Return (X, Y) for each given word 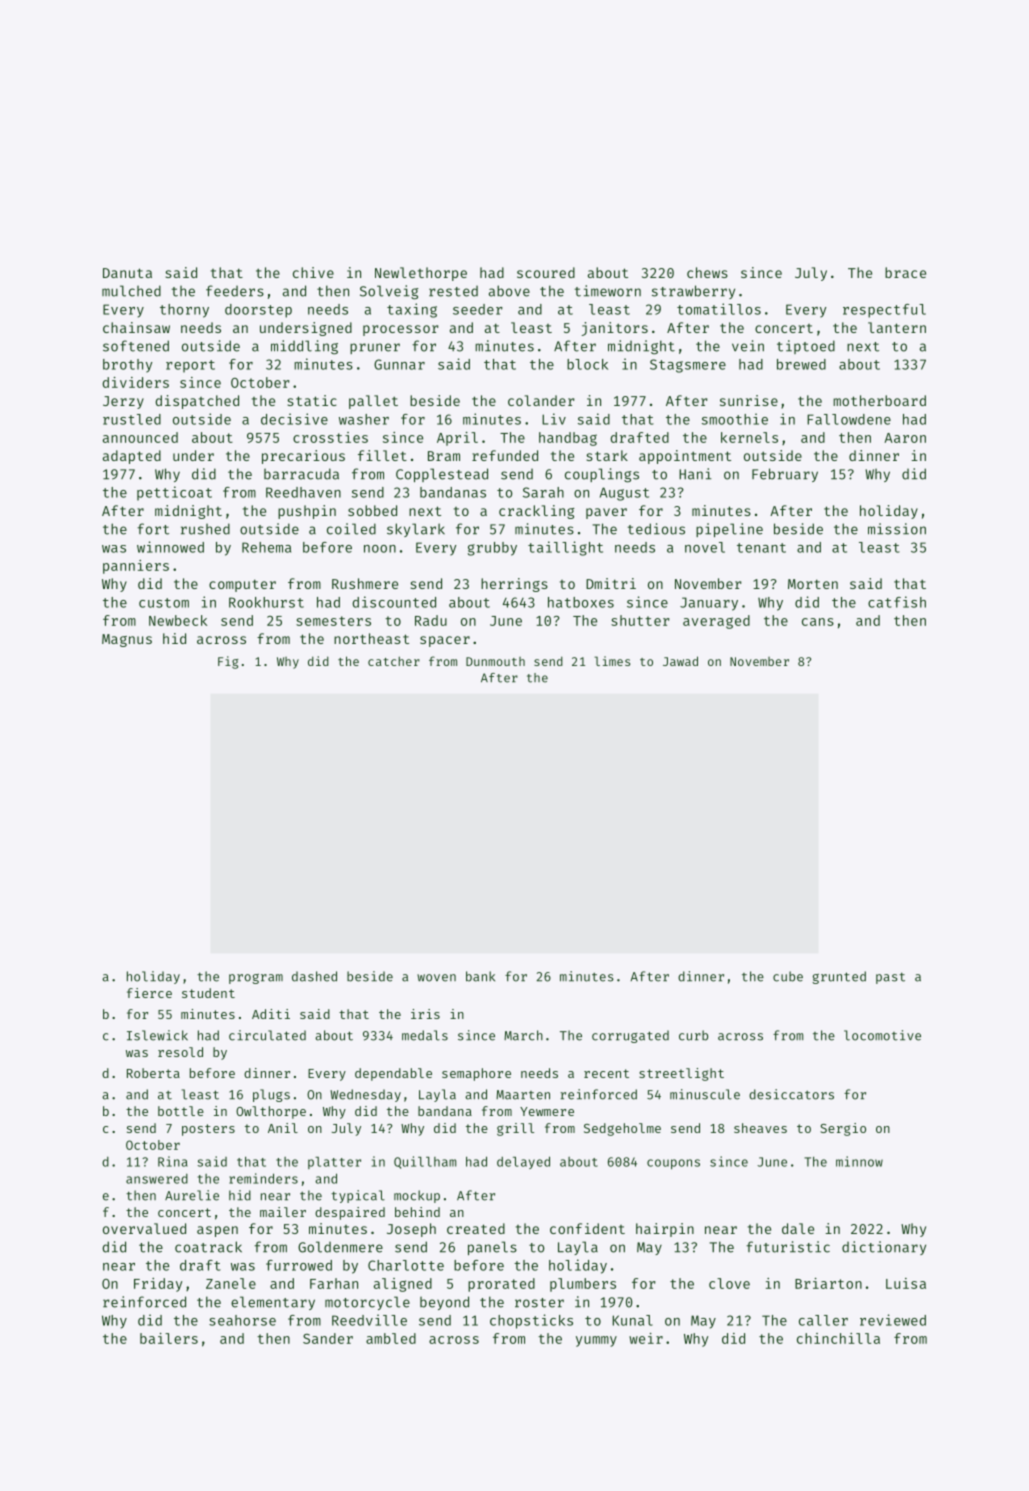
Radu (431, 620)
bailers (169, 1338)
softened (136, 346)
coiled (351, 529)
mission (897, 529)
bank (480, 976)
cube (788, 976)
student (208, 993)
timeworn (608, 291)
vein (748, 346)
